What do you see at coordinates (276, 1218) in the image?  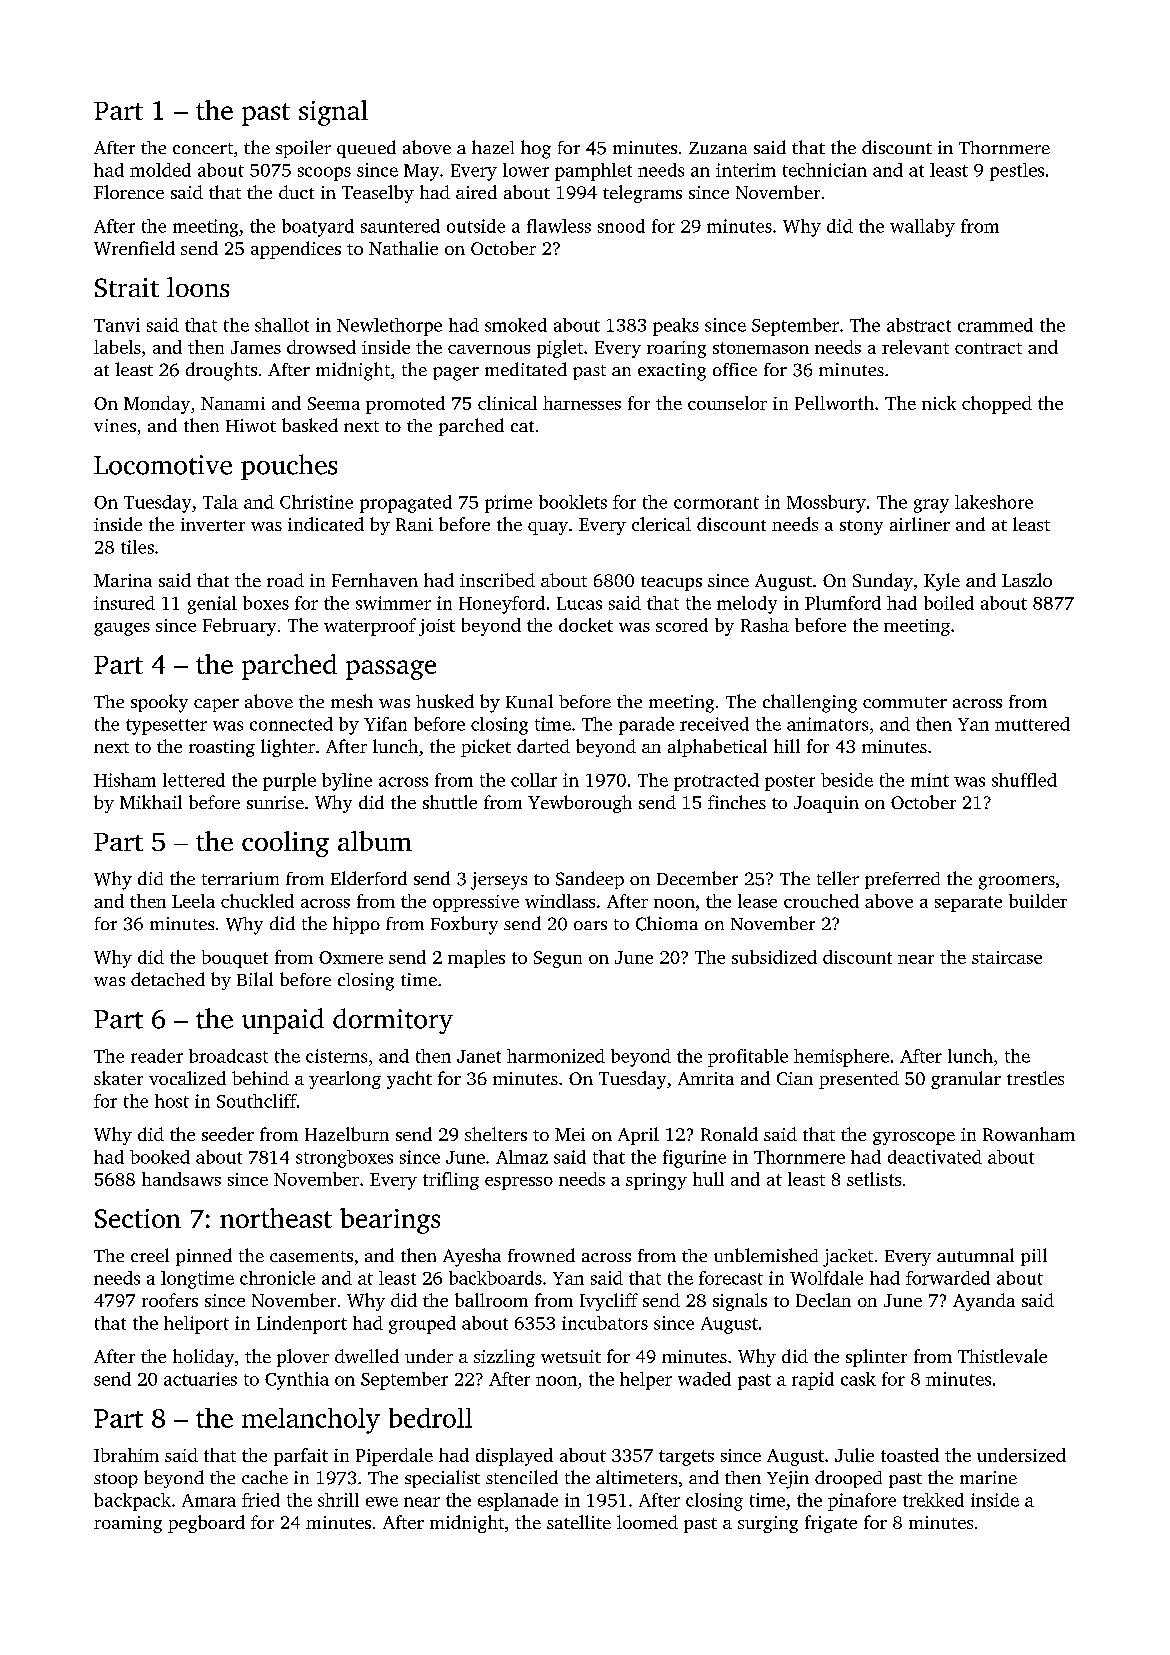 I see `northeast` at bounding box center [276, 1218].
